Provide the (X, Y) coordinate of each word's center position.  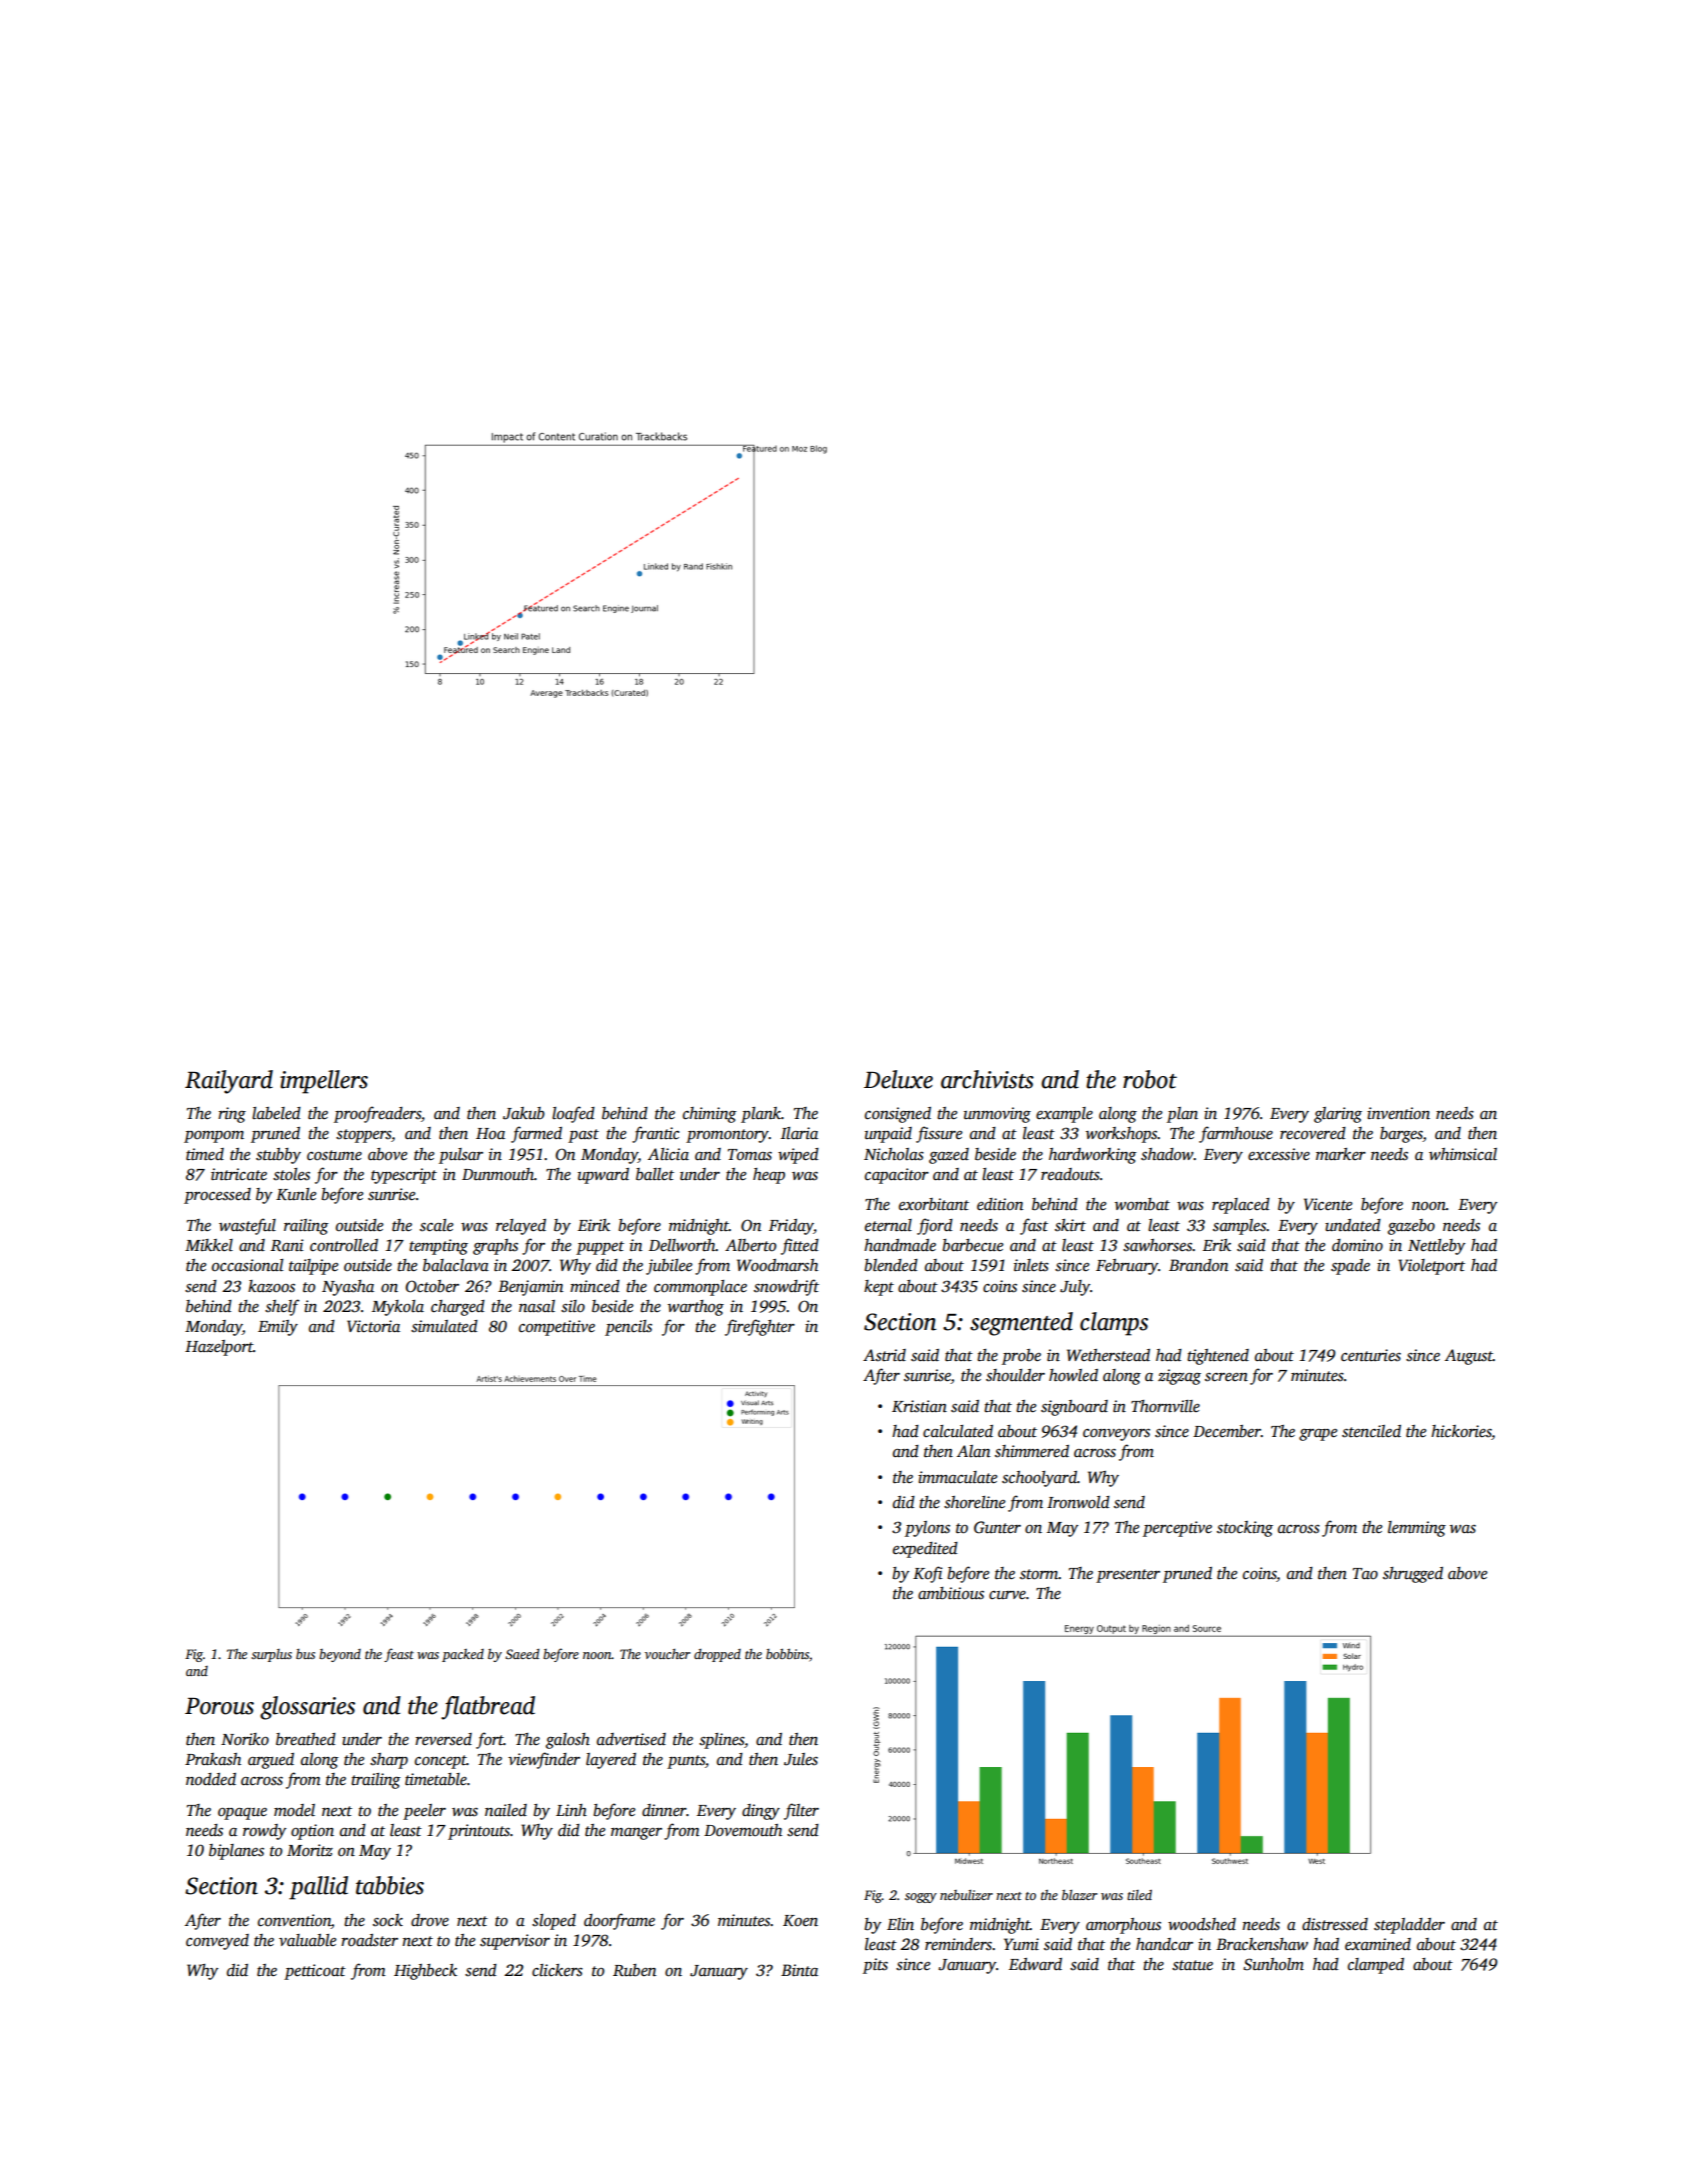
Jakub (524, 1113)
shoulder (1015, 1375)
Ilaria (799, 1133)
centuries (1371, 1355)
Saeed (522, 1654)
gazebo (1411, 1227)
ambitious (951, 1593)
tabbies (390, 1885)
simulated (444, 1326)
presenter (1128, 1576)
